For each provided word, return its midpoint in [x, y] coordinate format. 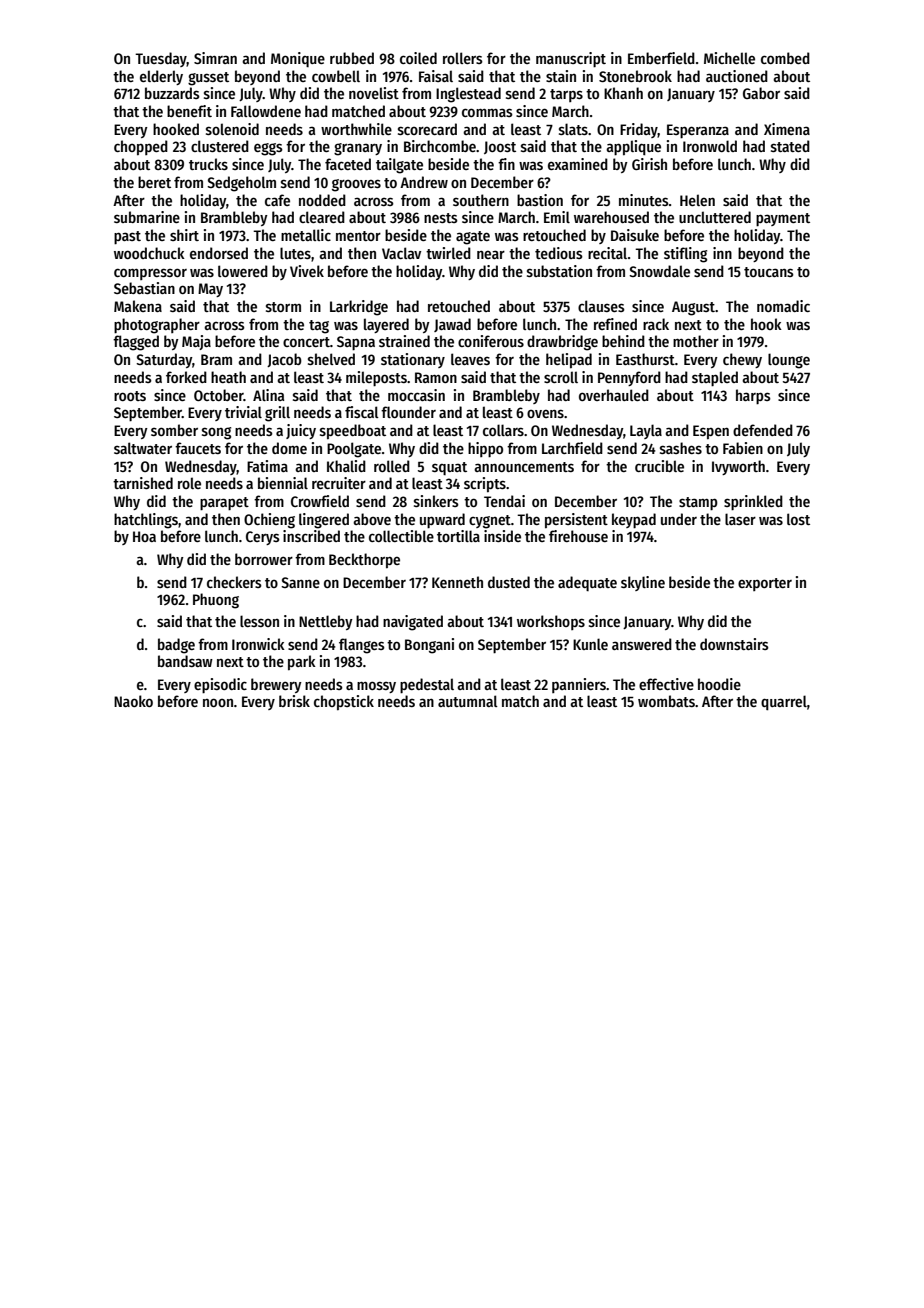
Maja [196, 342]
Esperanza [698, 131]
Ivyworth [738, 467]
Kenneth [457, 582]
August [693, 308]
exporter [765, 584]
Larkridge [359, 308]
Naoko [133, 701]
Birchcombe [440, 146]
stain [561, 76]
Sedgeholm [241, 184]
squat [449, 468]
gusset [208, 79]
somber [174, 430]
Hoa [144, 536]
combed [785, 58]
